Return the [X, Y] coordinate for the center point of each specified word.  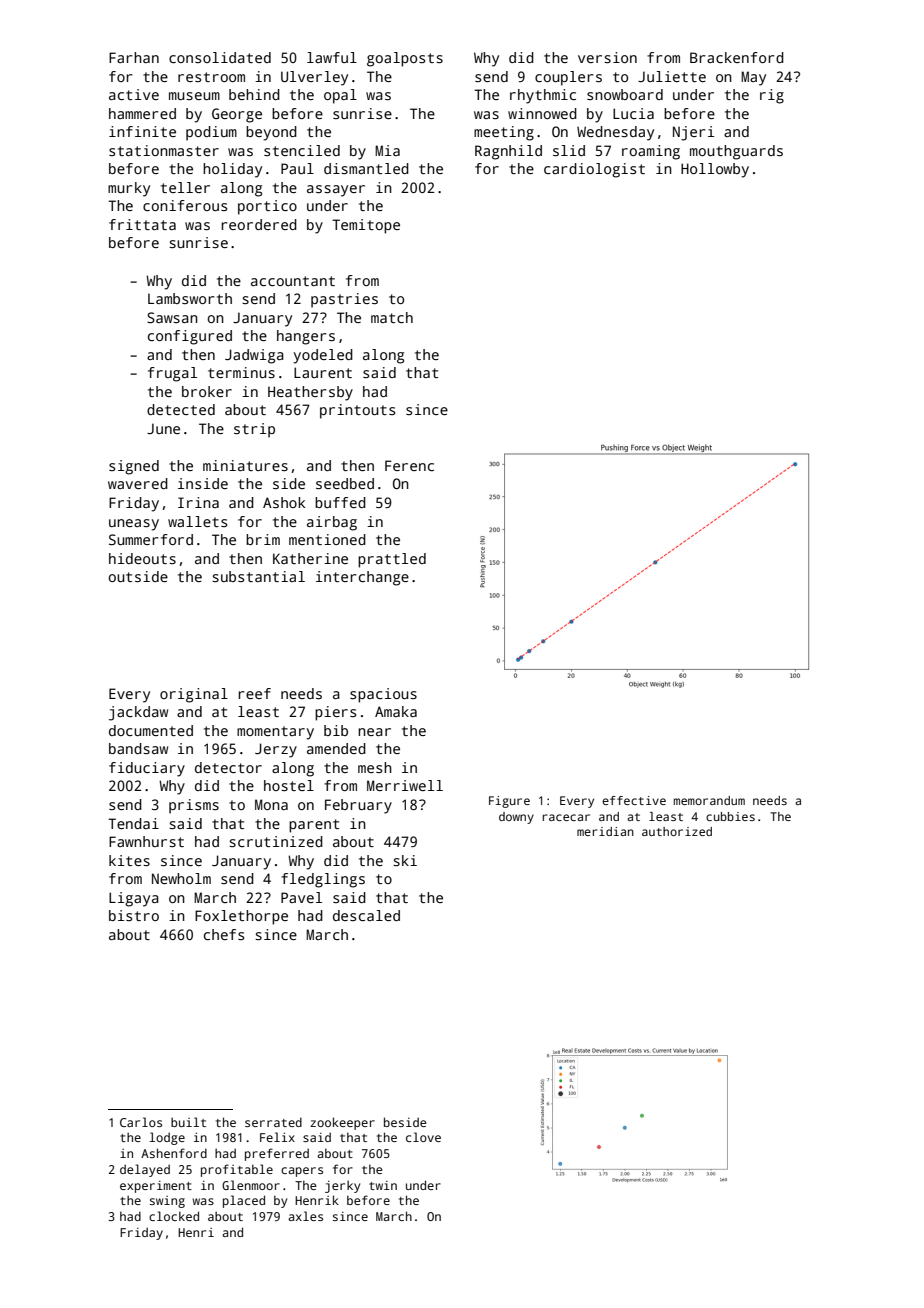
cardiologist [594, 170]
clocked [174, 1216]
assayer [336, 191]
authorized [677, 831]
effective [634, 800]
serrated [273, 1122]
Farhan [134, 57]
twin [383, 1185]
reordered [259, 224]
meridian [605, 831]
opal [340, 96]
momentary [275, 733]
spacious [383, 695]
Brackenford [737, 57]
